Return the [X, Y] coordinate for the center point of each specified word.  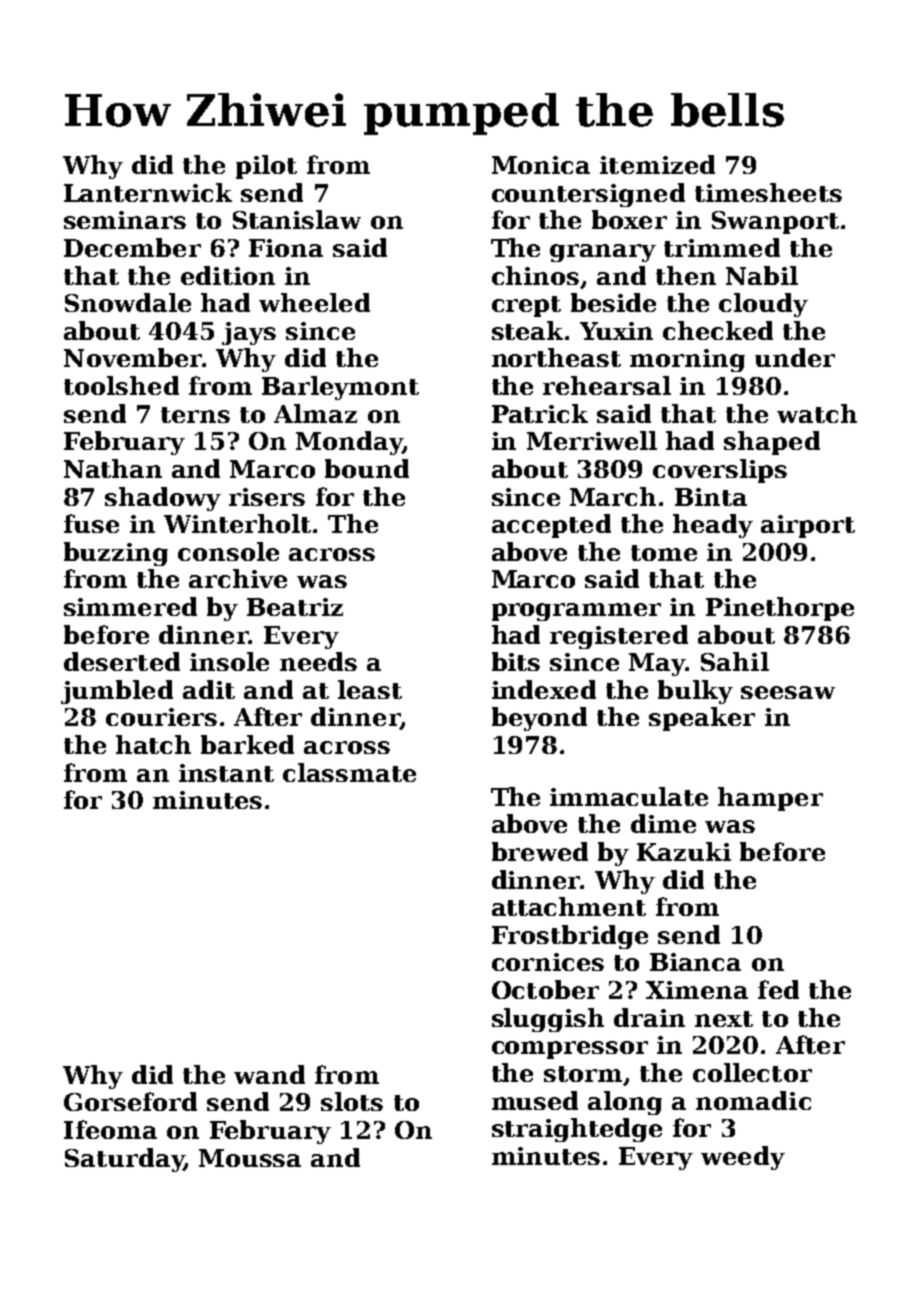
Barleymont [340, 388]
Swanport [775, 222]
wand [269, 1074]
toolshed [121, 385]
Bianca [695, 962]
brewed [540, 851]
